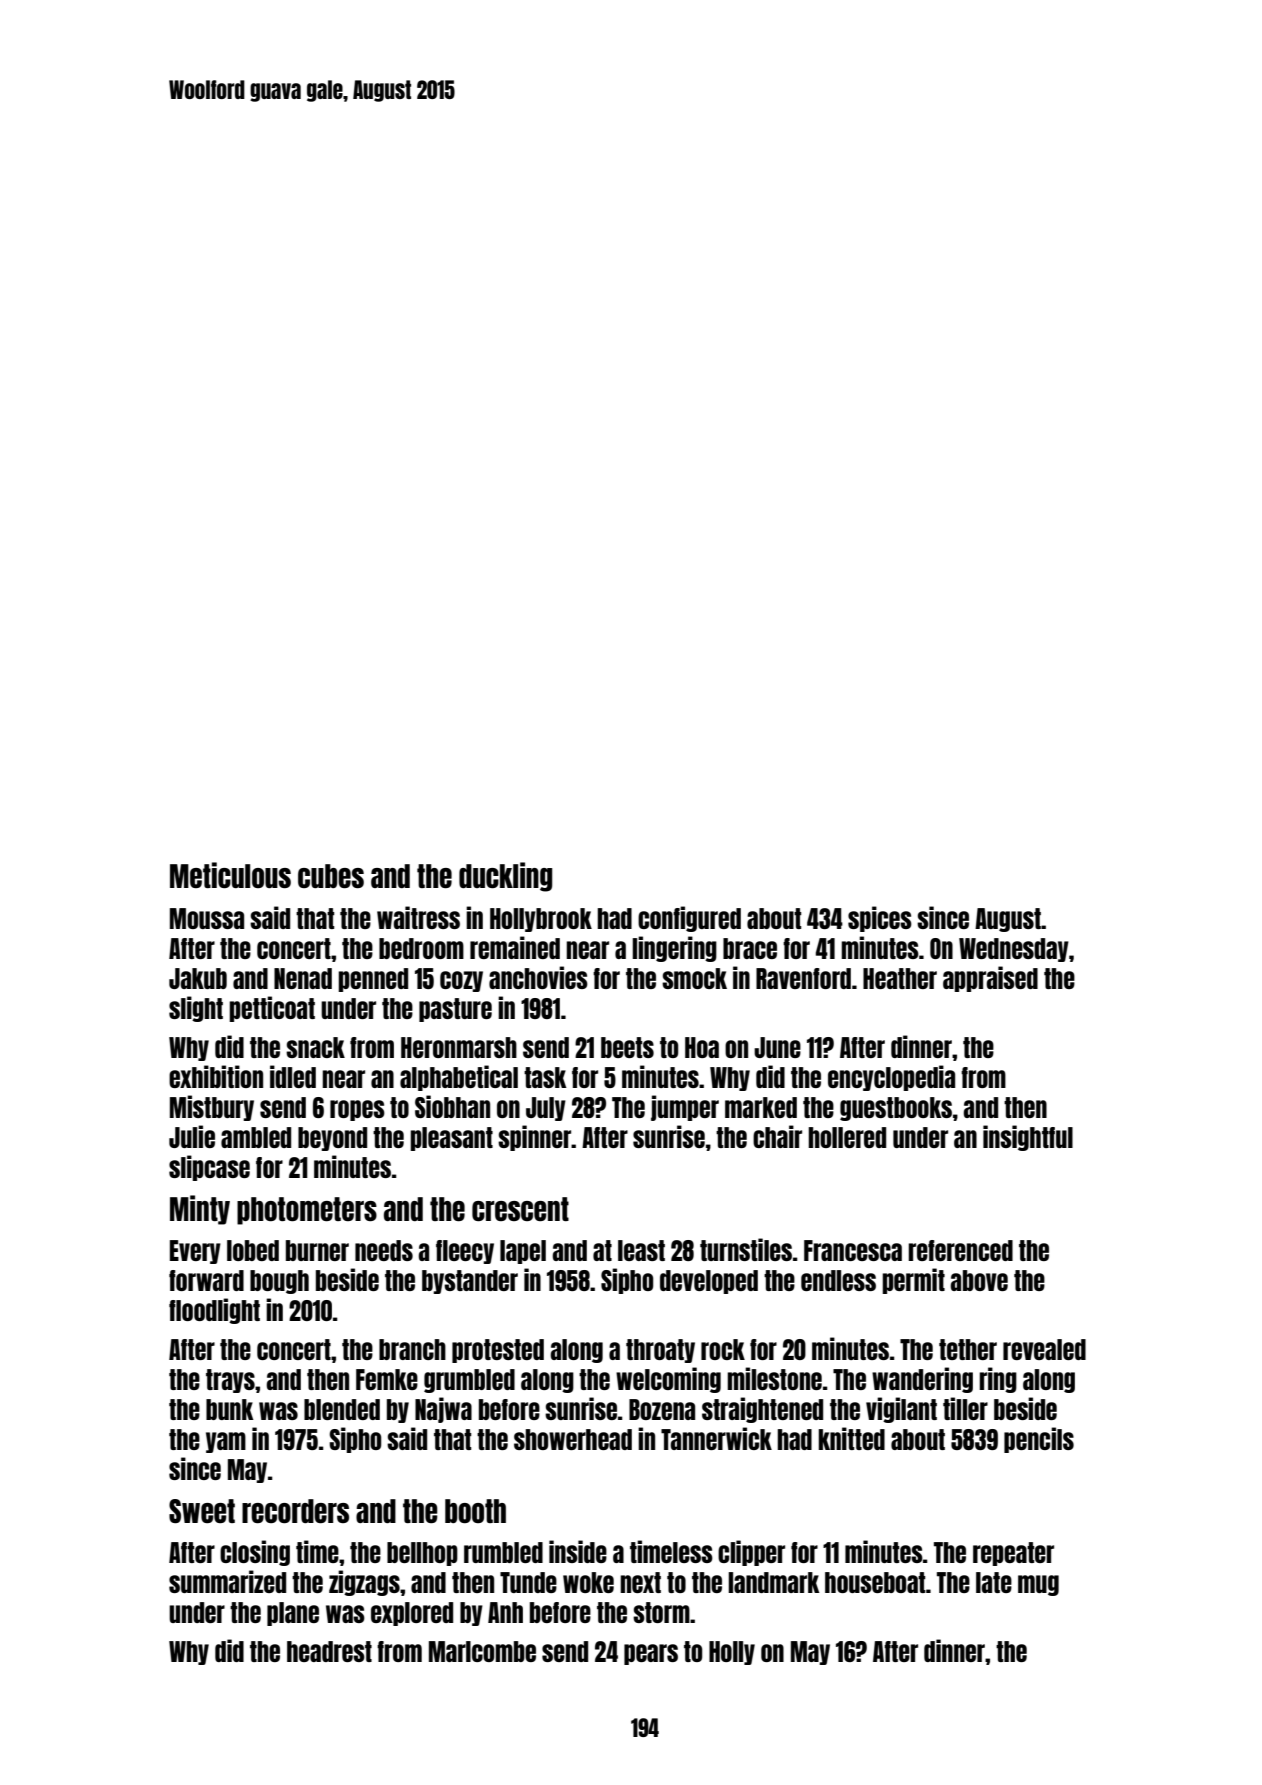  I want to click on slight, so click(196, 1009).
